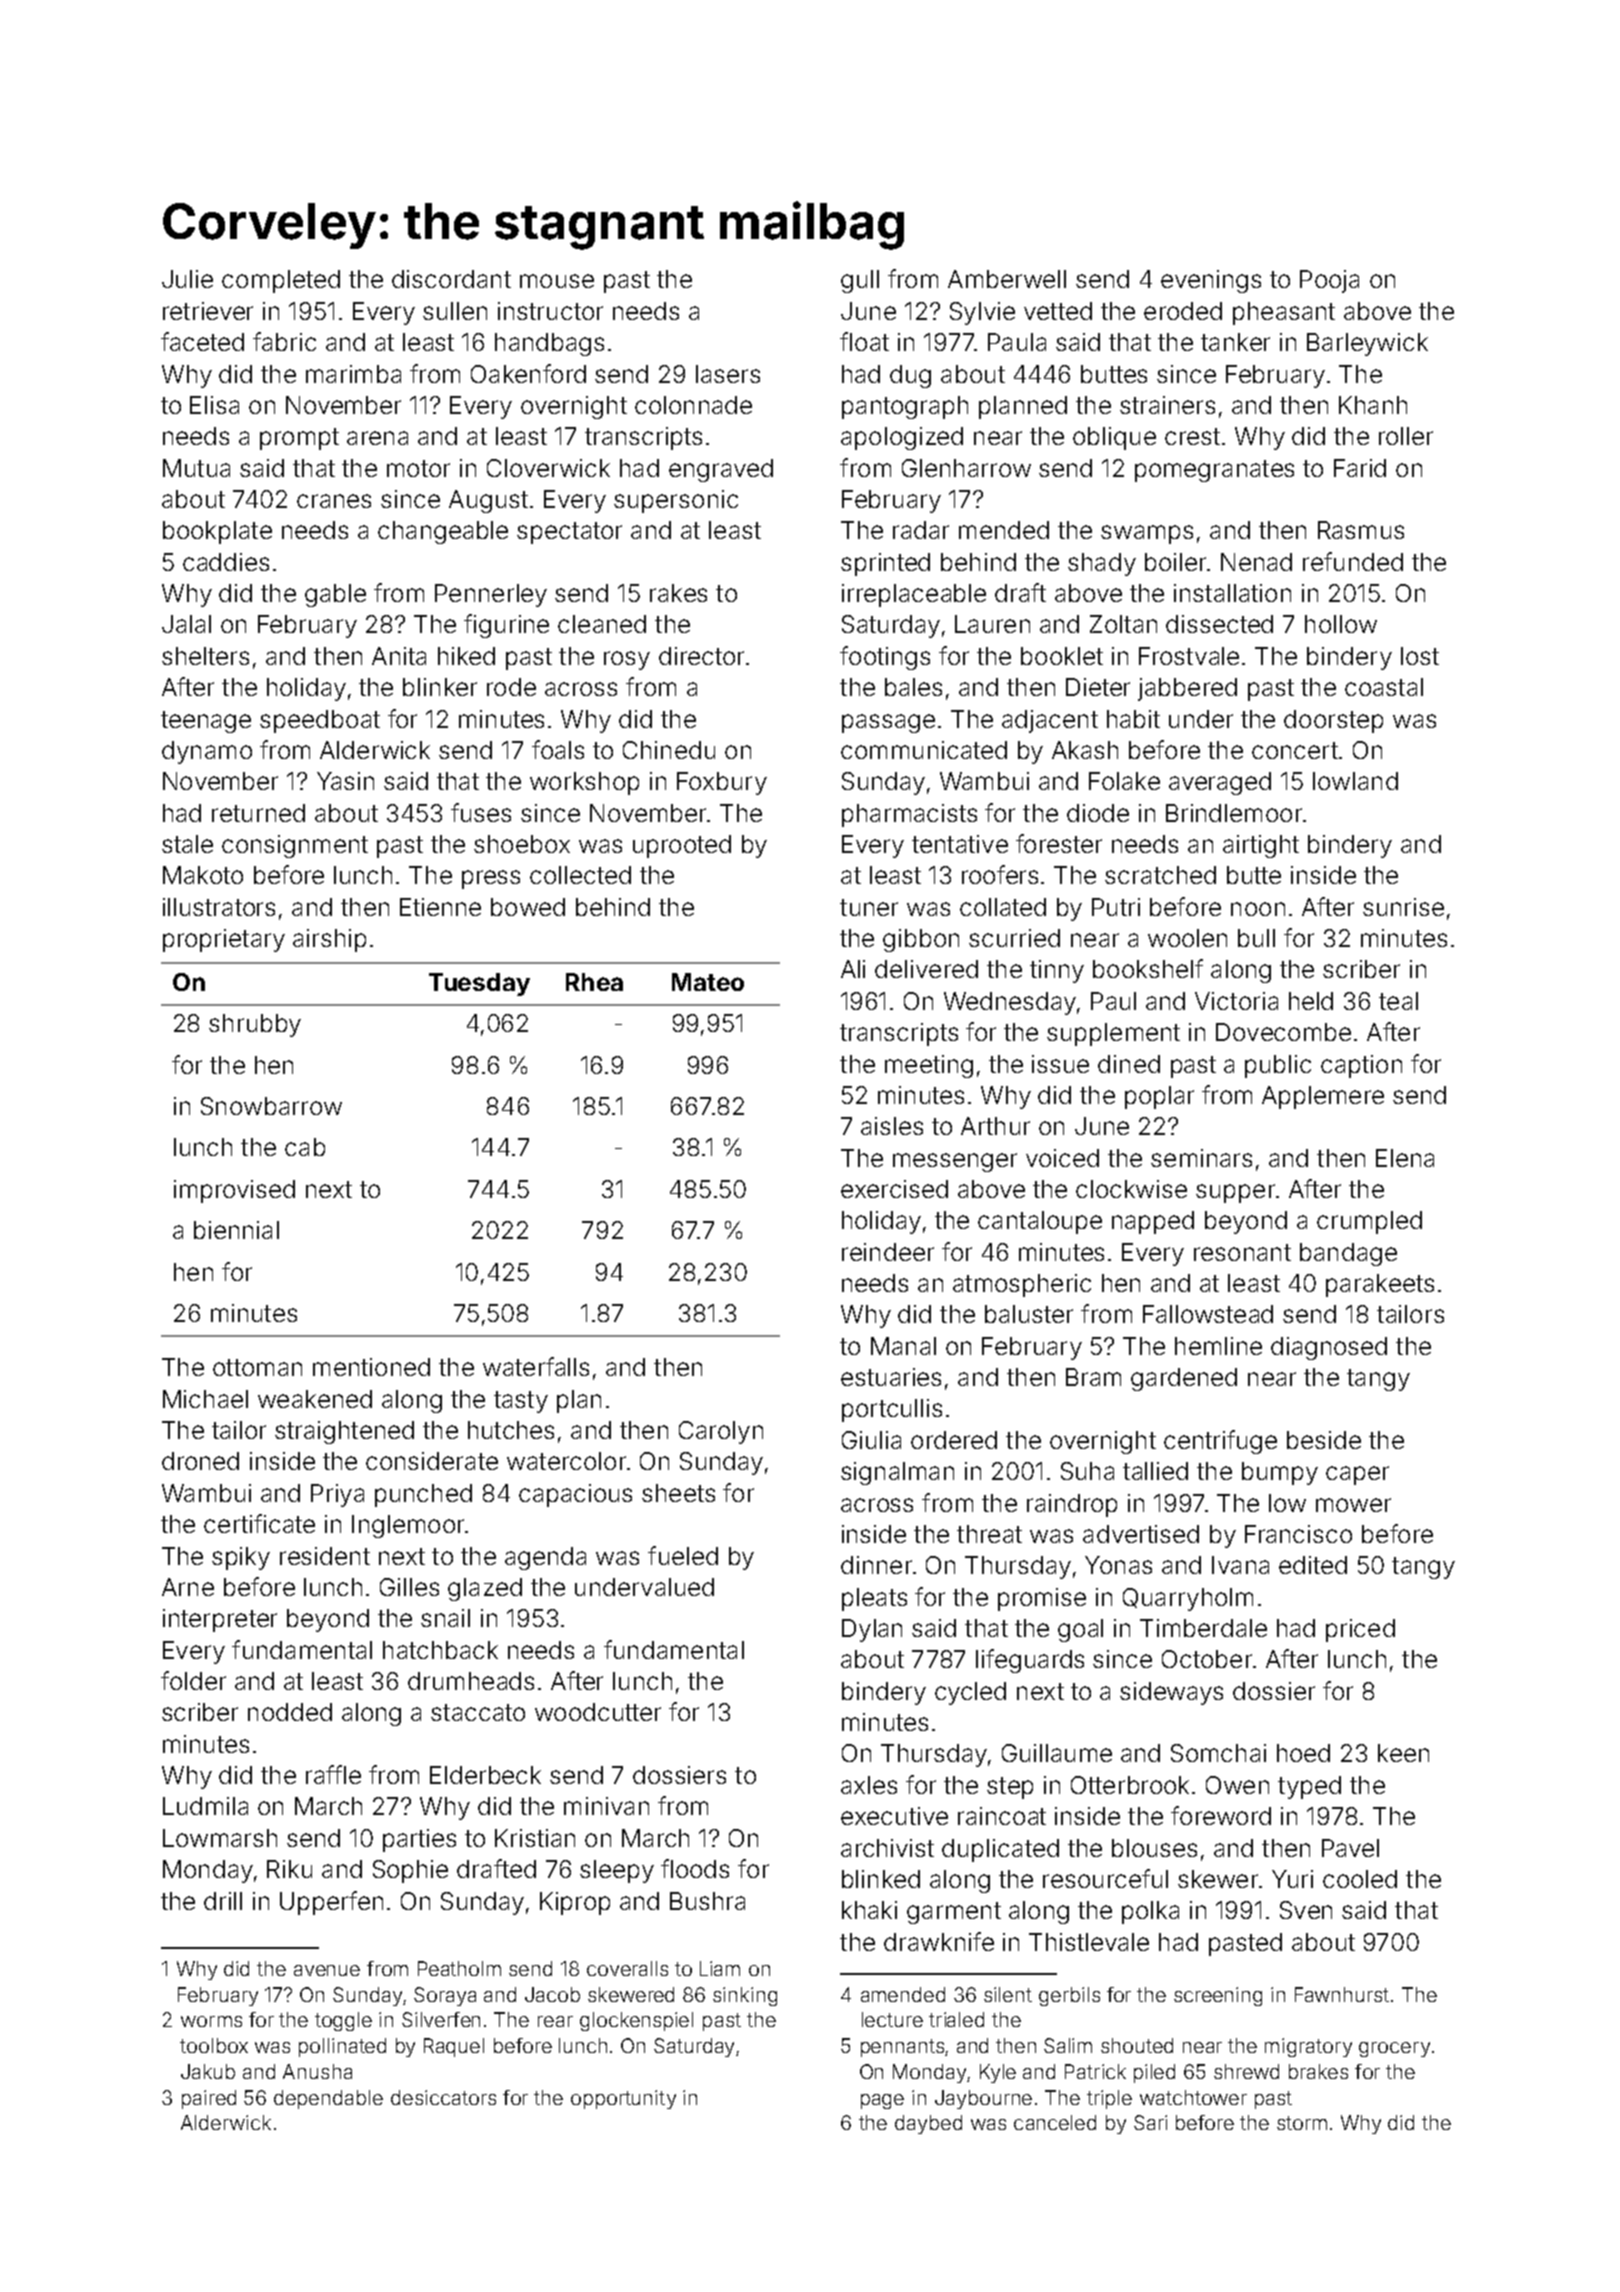  Describe the element at coordinates (1405, 1158) in the page. I see `Elena` at that location.
